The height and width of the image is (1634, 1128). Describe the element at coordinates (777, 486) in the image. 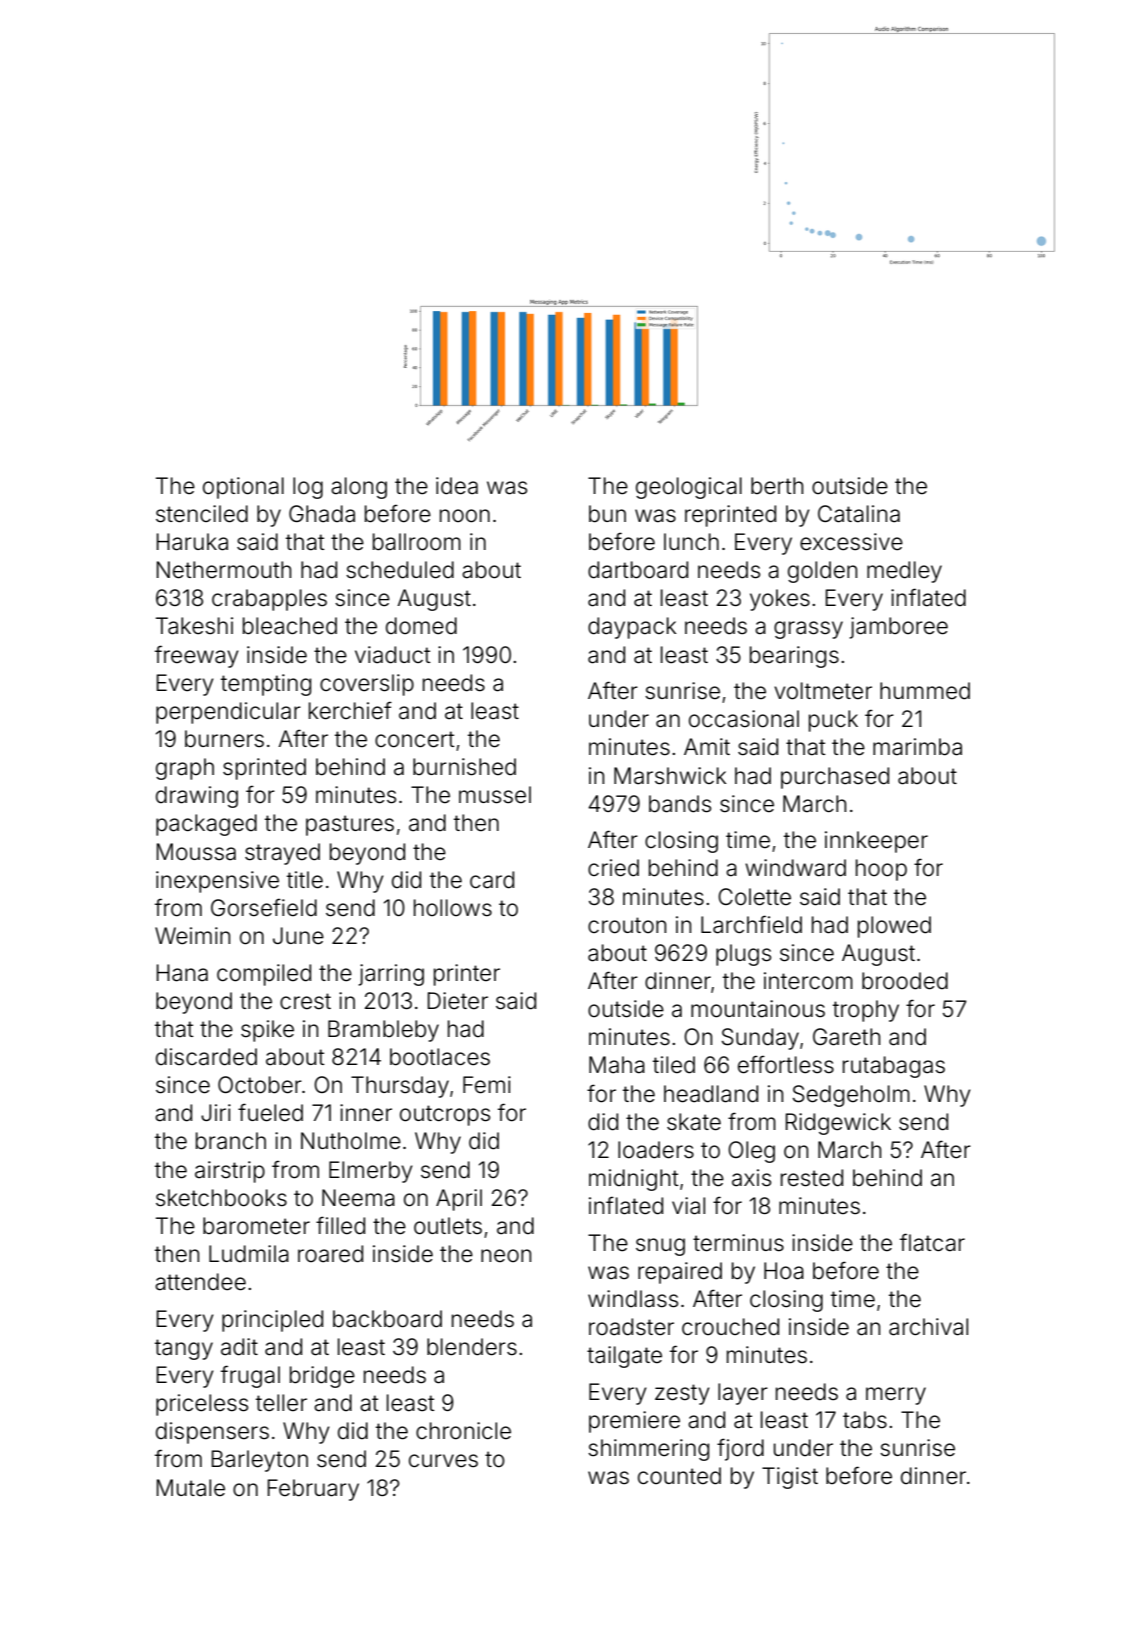

I see `berth` at that location.
